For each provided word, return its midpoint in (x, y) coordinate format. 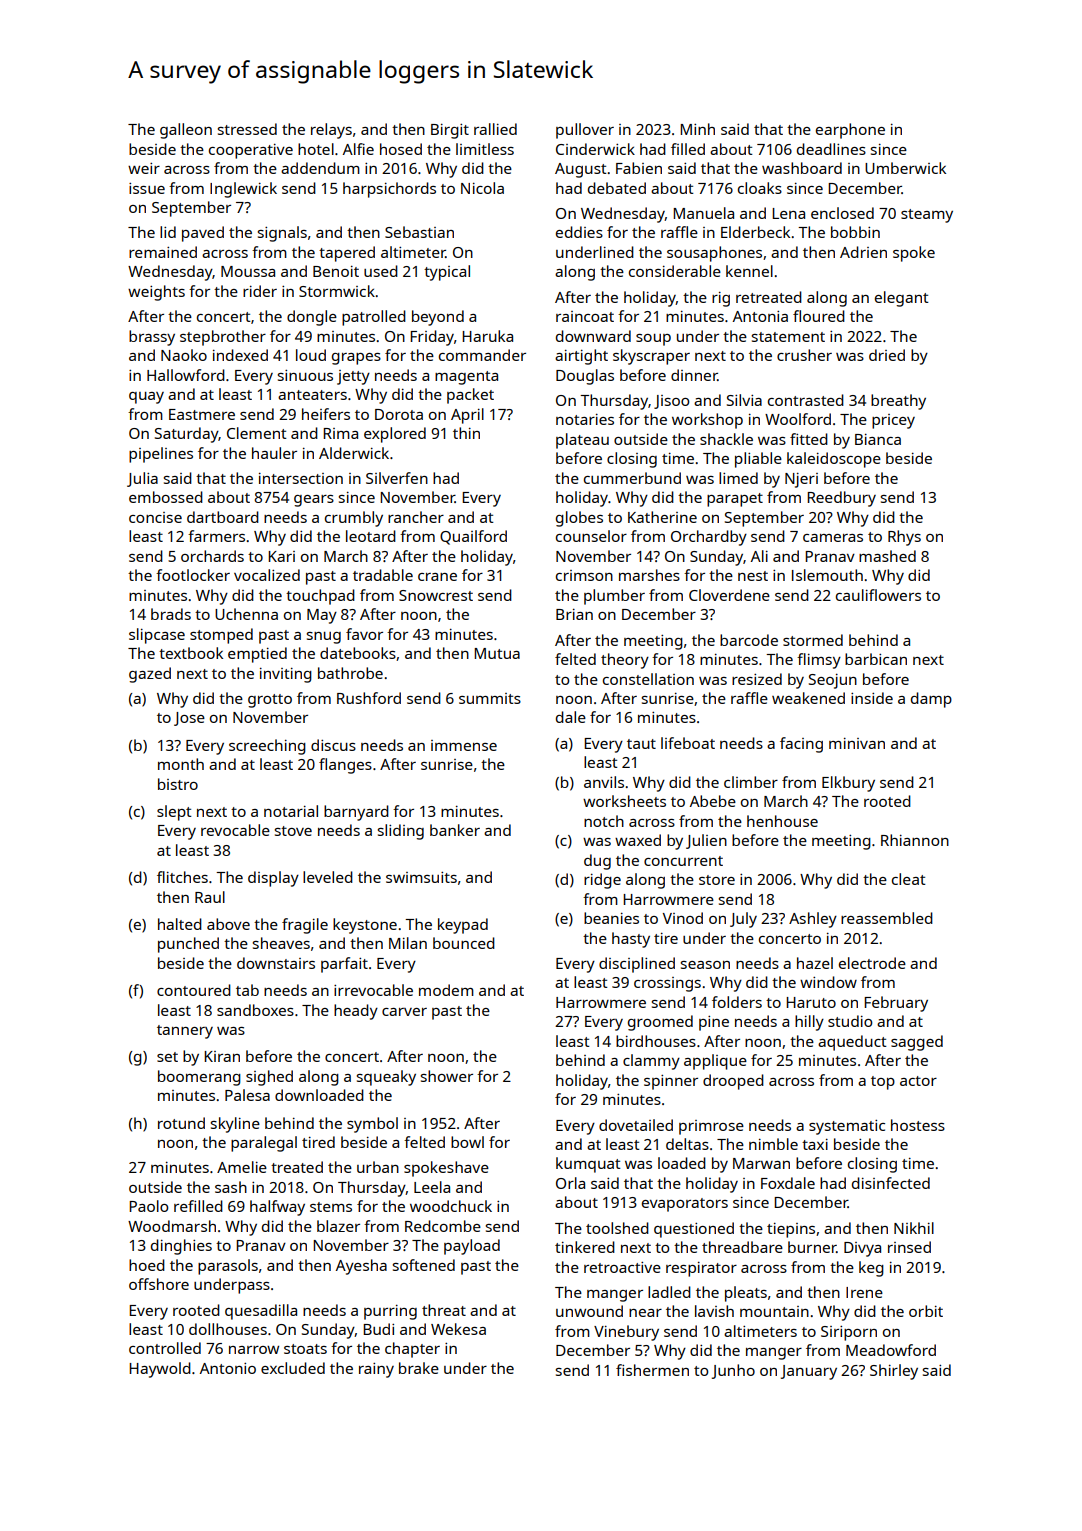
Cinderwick (595, 149)
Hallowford (186, 375)
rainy (376, 1370)
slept (174, 813)
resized (757, 679)
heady (356, 1012)
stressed (247, 129)
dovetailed (636, 1125)
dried (887, 355)
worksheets (624, 801)
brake (419, 1368)
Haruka (487, 336)
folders (737, 1002)
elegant (902, 299)
